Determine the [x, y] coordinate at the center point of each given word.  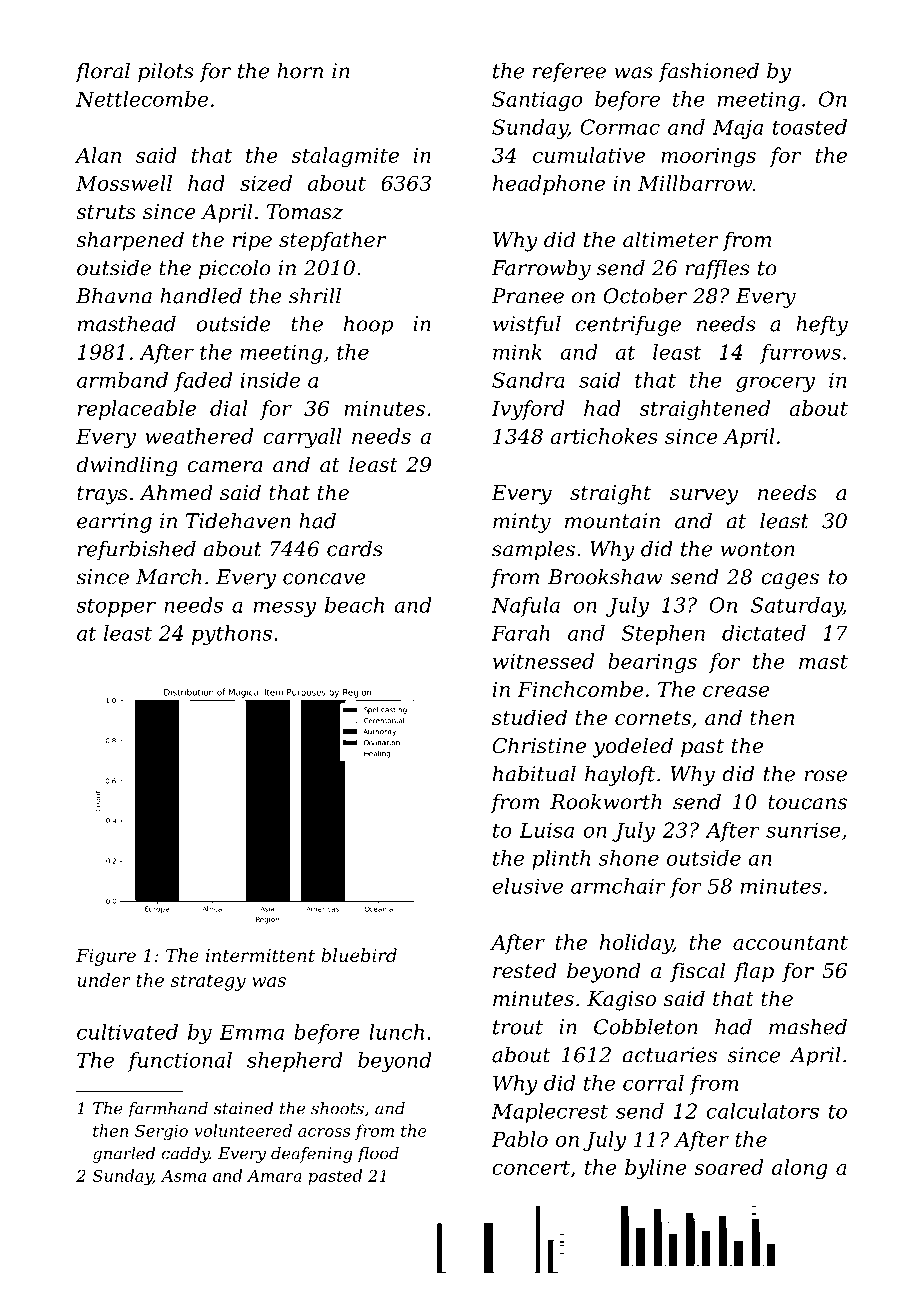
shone [629, 858]
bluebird [359, 955]
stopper [116, 607]
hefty [822, 326]
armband [122, 380]
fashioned [709, 73]
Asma [183, 1176]
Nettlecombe [142, 99]
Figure [106, 957]
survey [704, 497]
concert [531, 1168]
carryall [302, 438]
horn [300, 71]
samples [533, 551]
